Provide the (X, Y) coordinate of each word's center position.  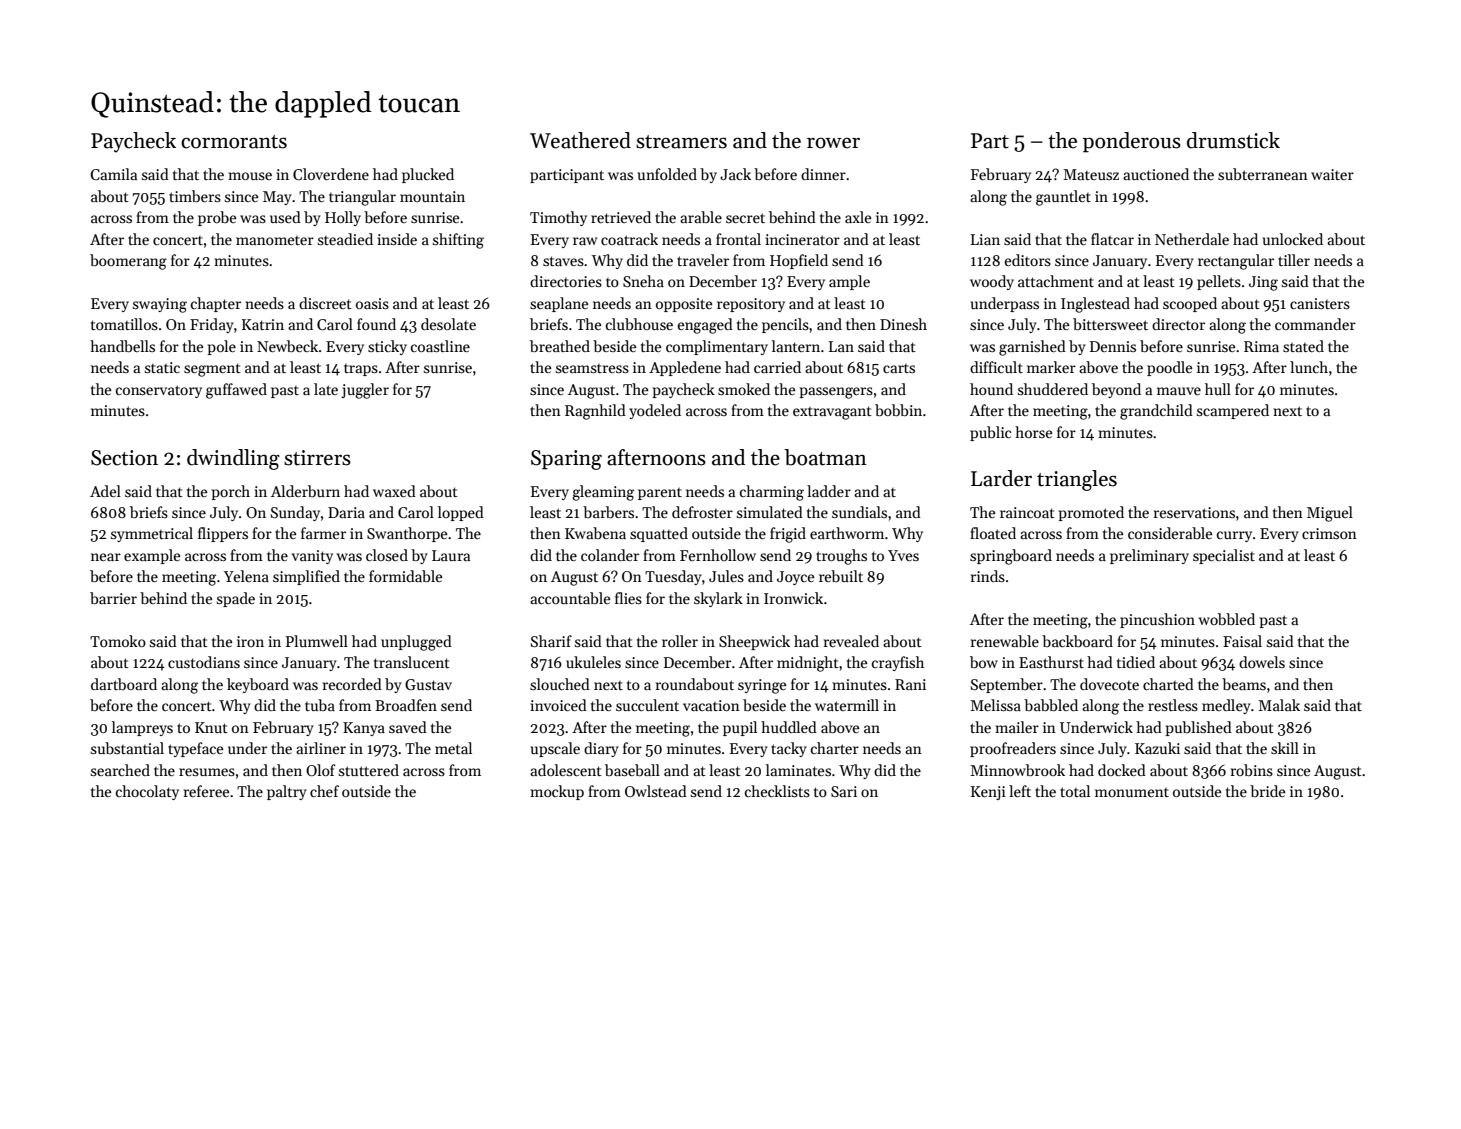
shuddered (1053, 389)
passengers (836, 393)
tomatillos (124, 324)
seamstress (592, 368)
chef (324, 791)
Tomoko (118, 641)
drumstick (1233, 140)
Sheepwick (754, 642)
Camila (113, 174)
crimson (1329, 533)
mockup (557, 792)
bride (1267, 791)
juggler (365, 391)
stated (1303, 346)
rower (833, 143)
